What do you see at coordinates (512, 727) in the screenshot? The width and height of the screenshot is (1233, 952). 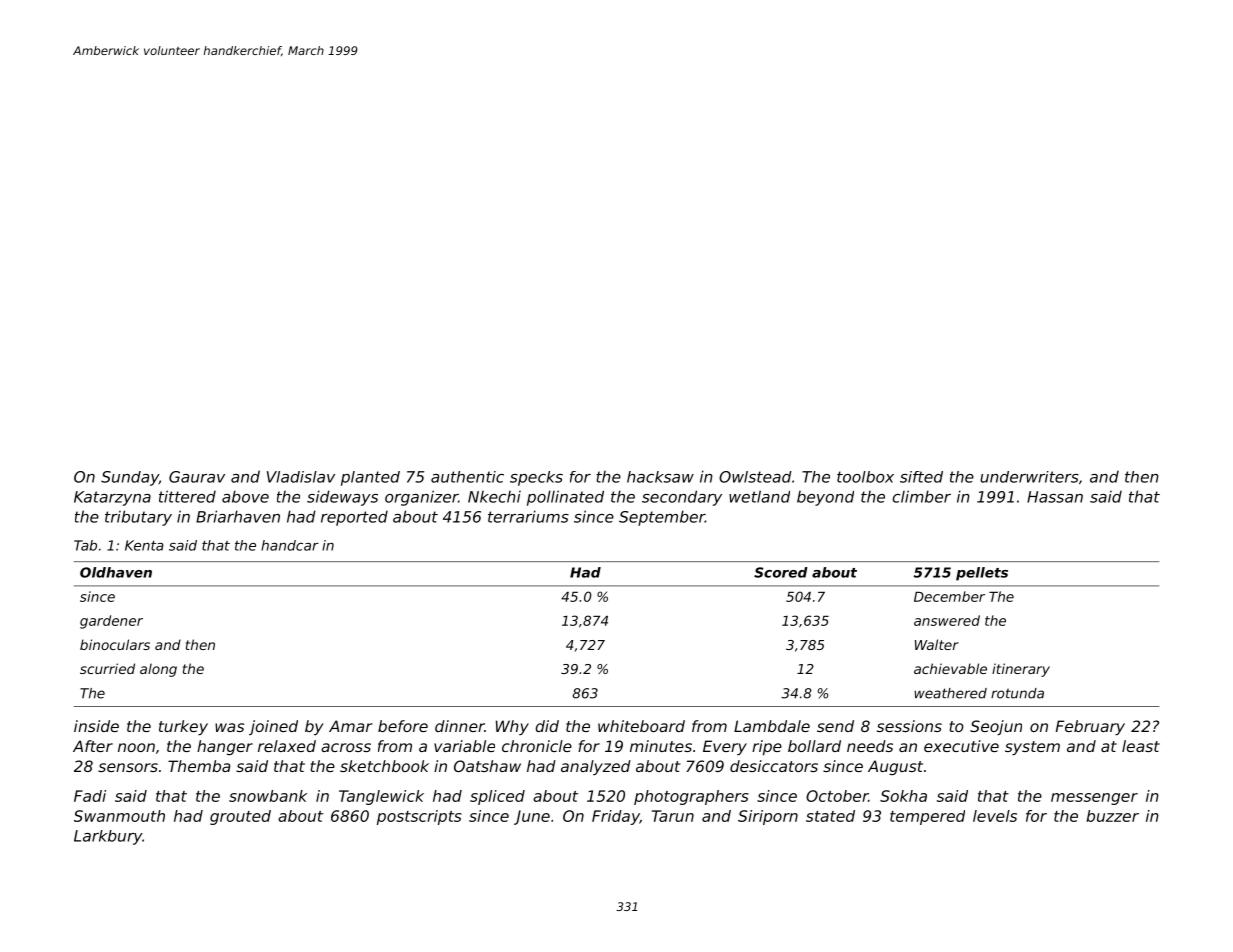 I see `Why` at bounding box center [512, 727].
